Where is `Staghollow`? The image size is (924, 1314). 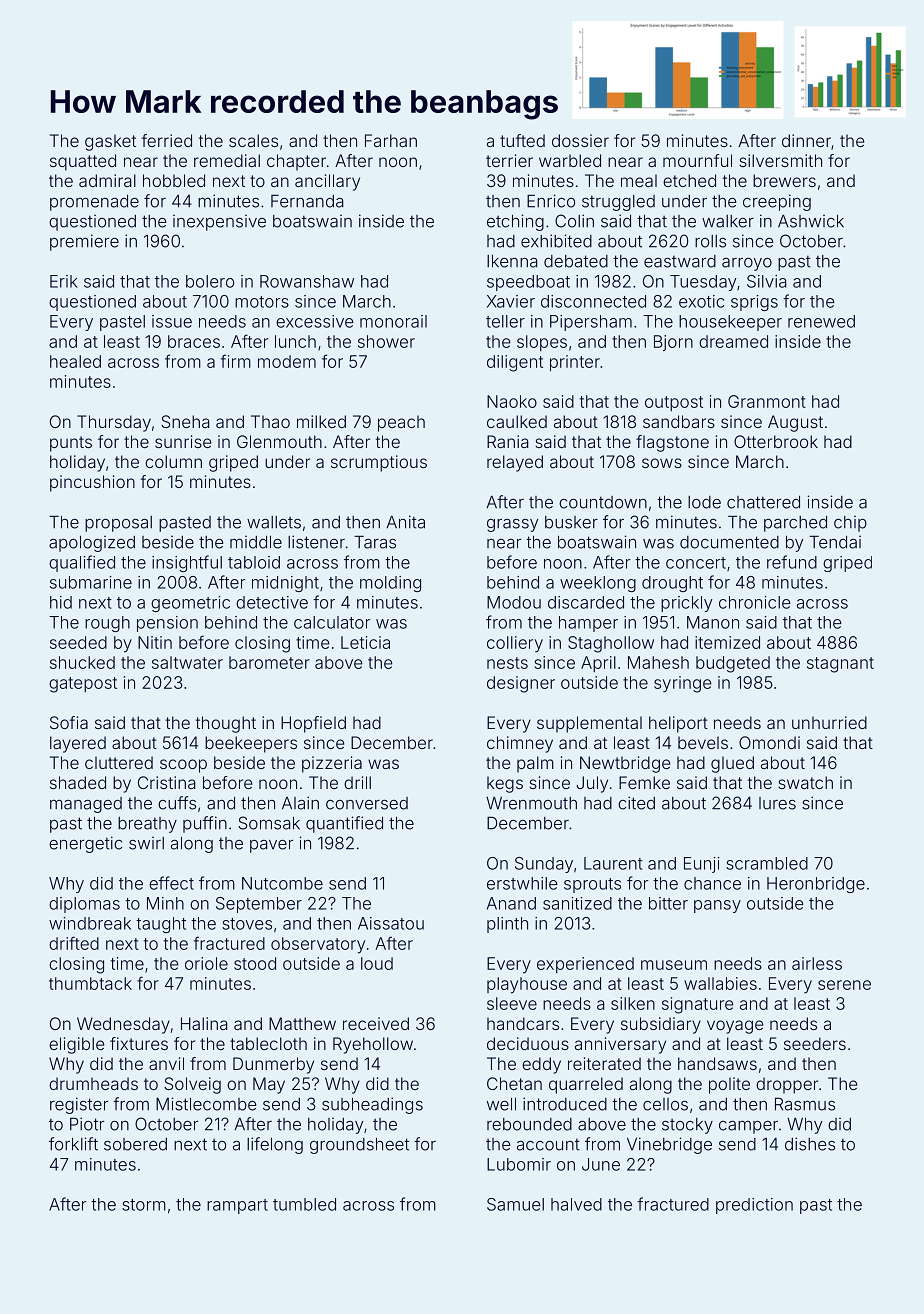 Staghollow is located at coordinates (611, 644).
